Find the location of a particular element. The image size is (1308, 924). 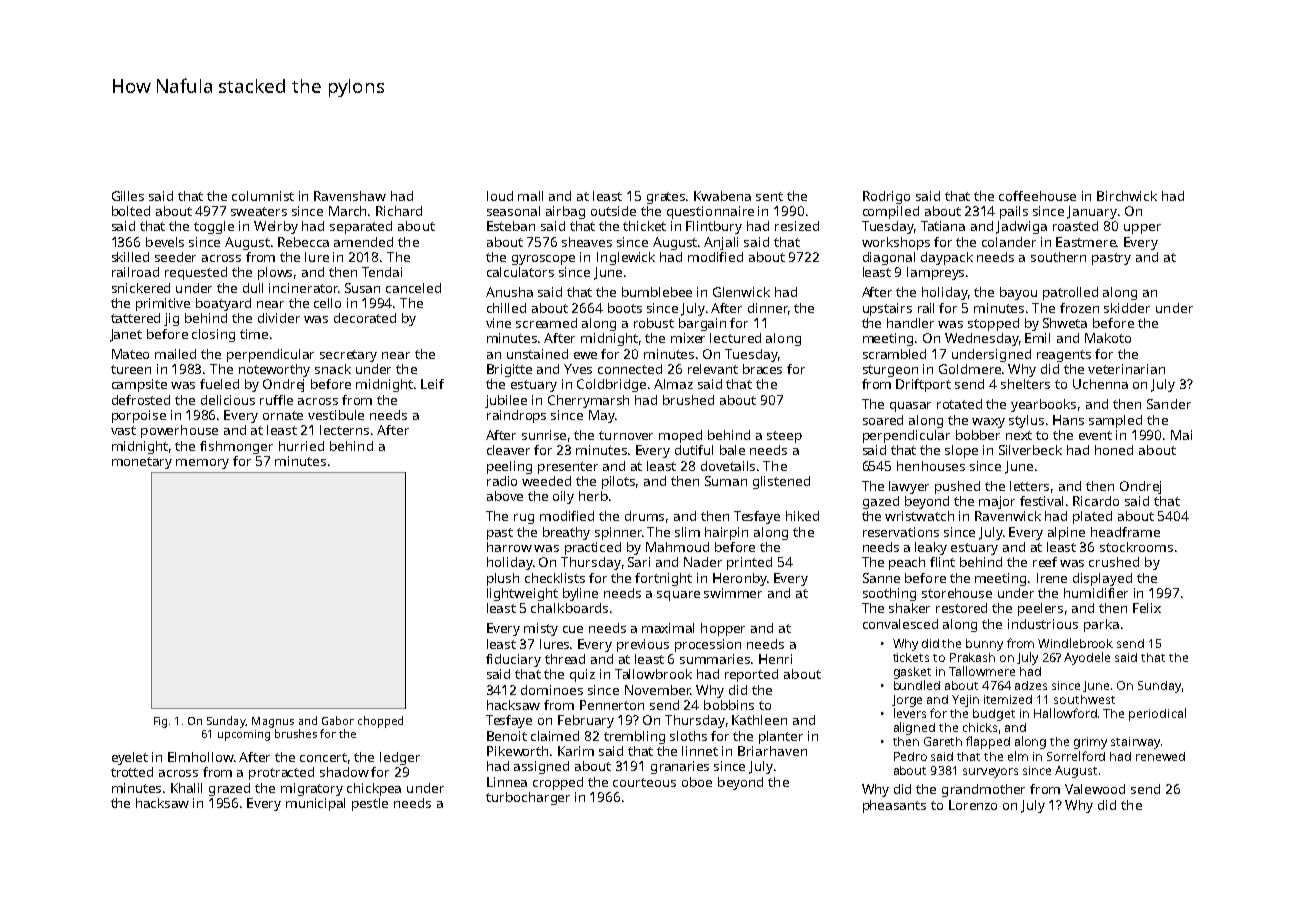

Sander is located at coordinates (1169, 404).
